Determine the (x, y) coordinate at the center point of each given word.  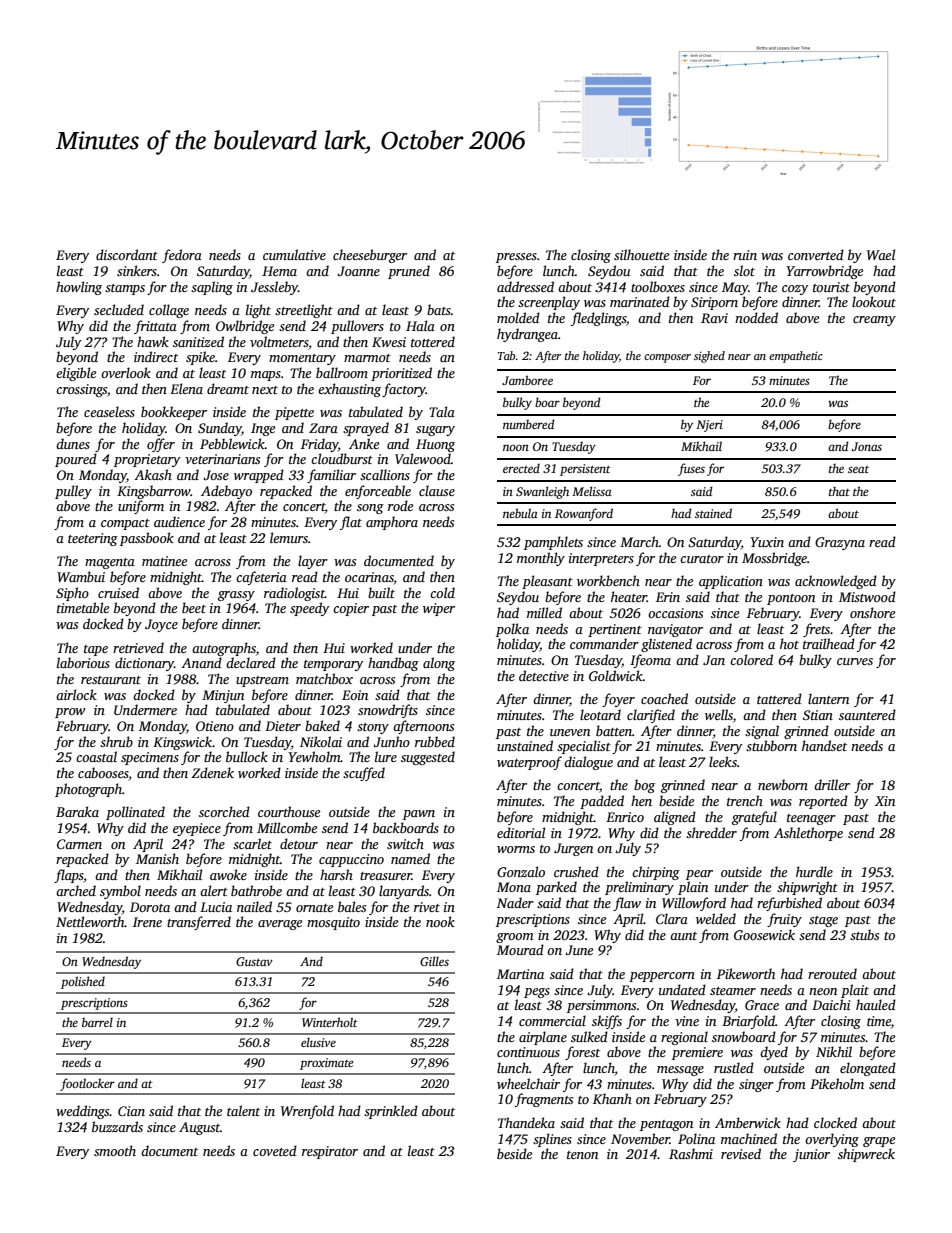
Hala (420, 325)
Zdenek (213, 772)
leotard (600, 714)
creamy (874, 321)
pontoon (791, 599)
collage (169, 311)
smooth (115, 1150)
